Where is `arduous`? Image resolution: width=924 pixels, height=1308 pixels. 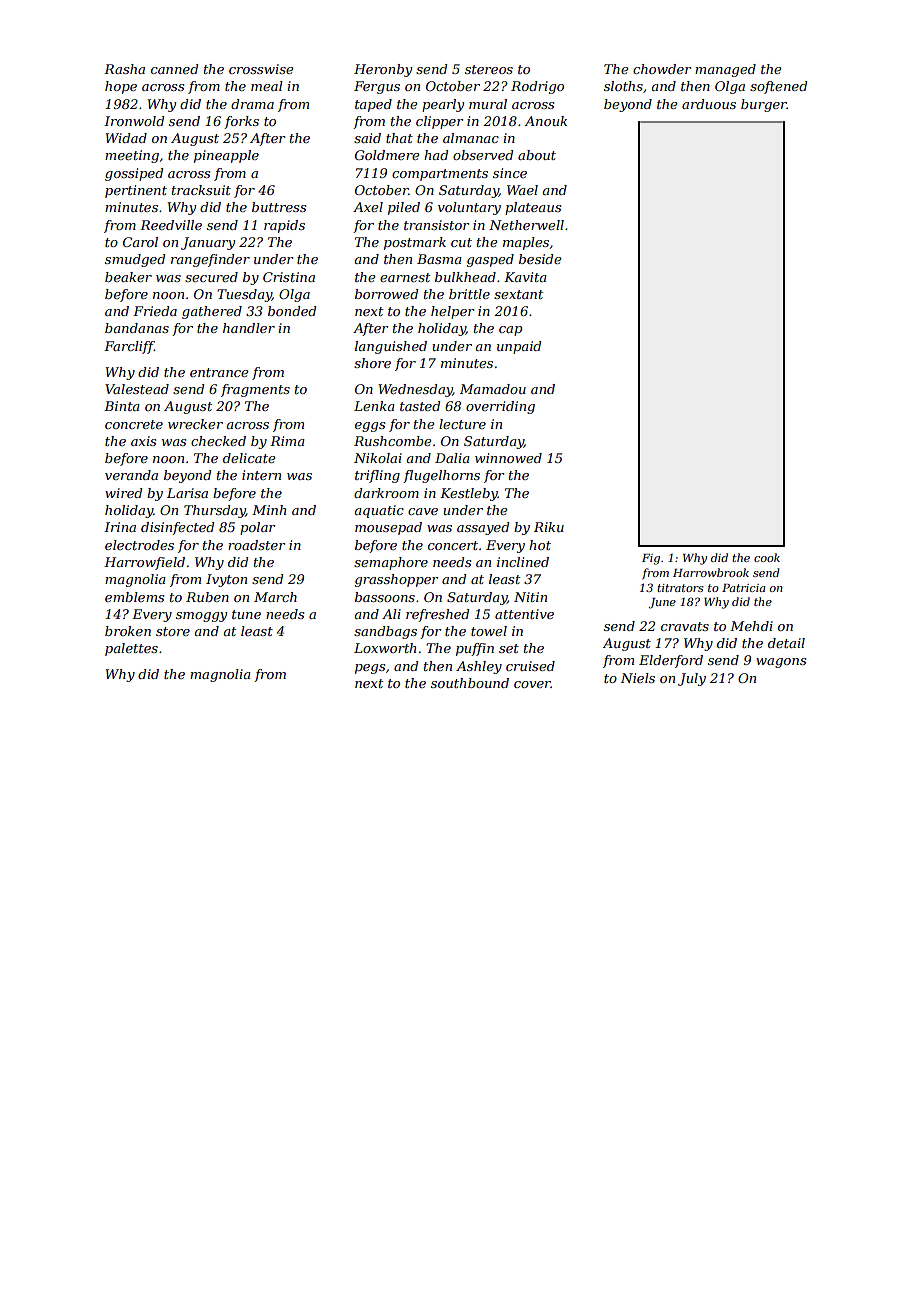
arduous is located at coordinates (709, 104).
